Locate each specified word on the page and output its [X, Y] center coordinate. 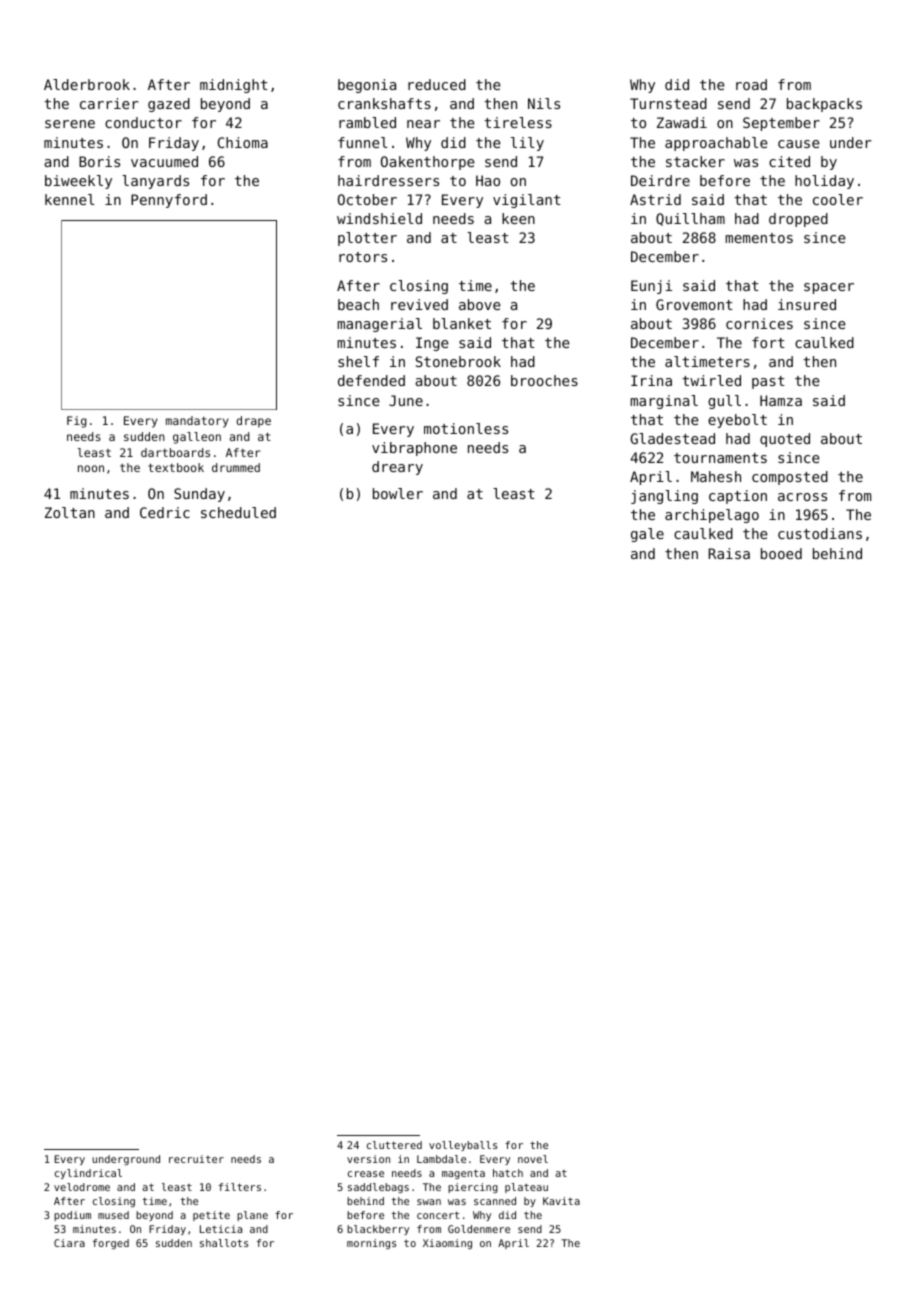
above [480, 304]
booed [781, 553]
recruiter [196, 1159]
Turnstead [668, 103]
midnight [234, 86]
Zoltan [70, 512]
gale [647, 535]
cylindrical [88, 1174]
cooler [838, 199]
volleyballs [463, 1146]
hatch [508, 1173]
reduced [437, 84]
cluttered [394, 1145]
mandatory [197, 422]
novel [533, 1159]
